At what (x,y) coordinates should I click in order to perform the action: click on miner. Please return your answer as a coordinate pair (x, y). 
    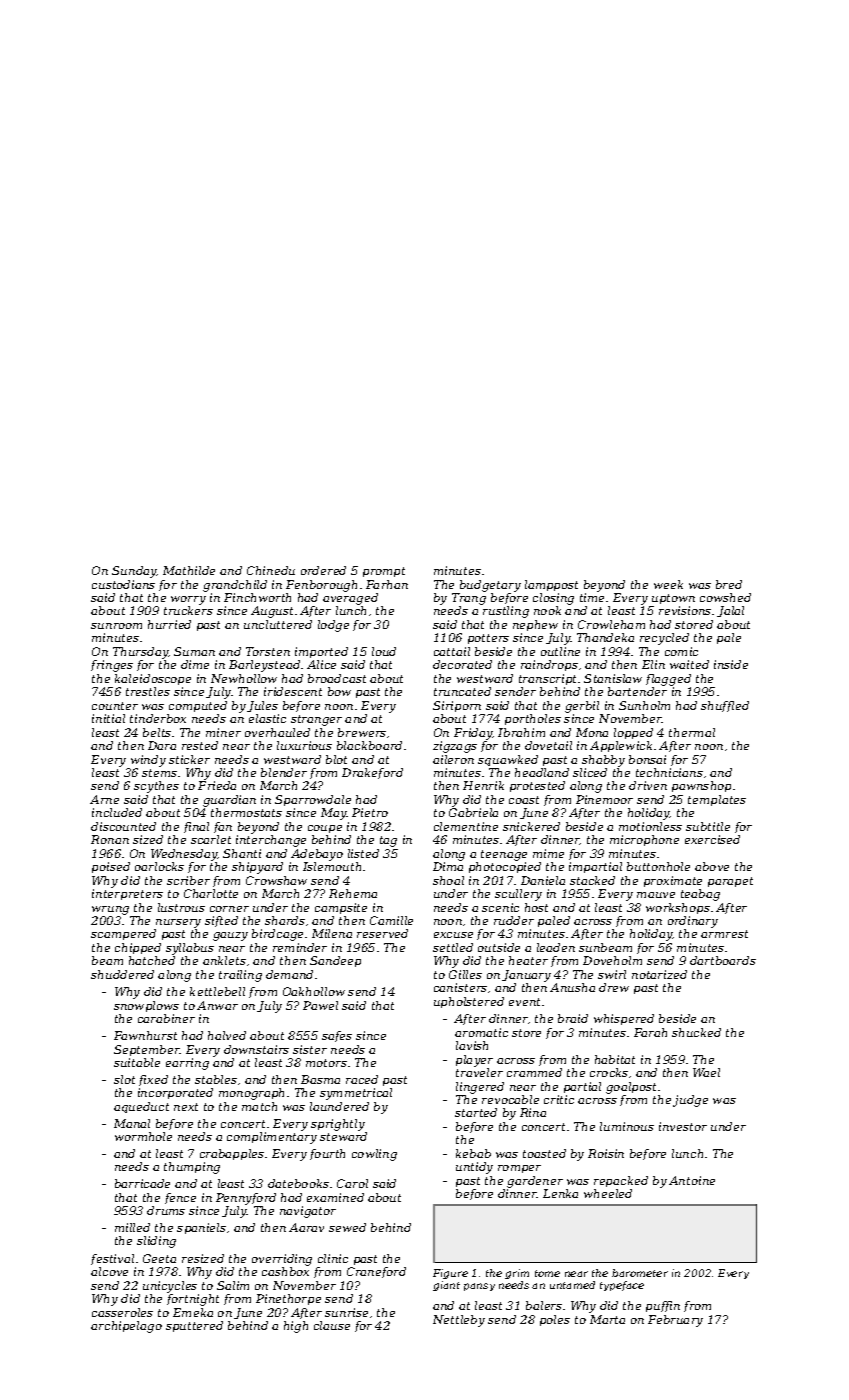
    Looking at the image, I should click on (223, 732).
